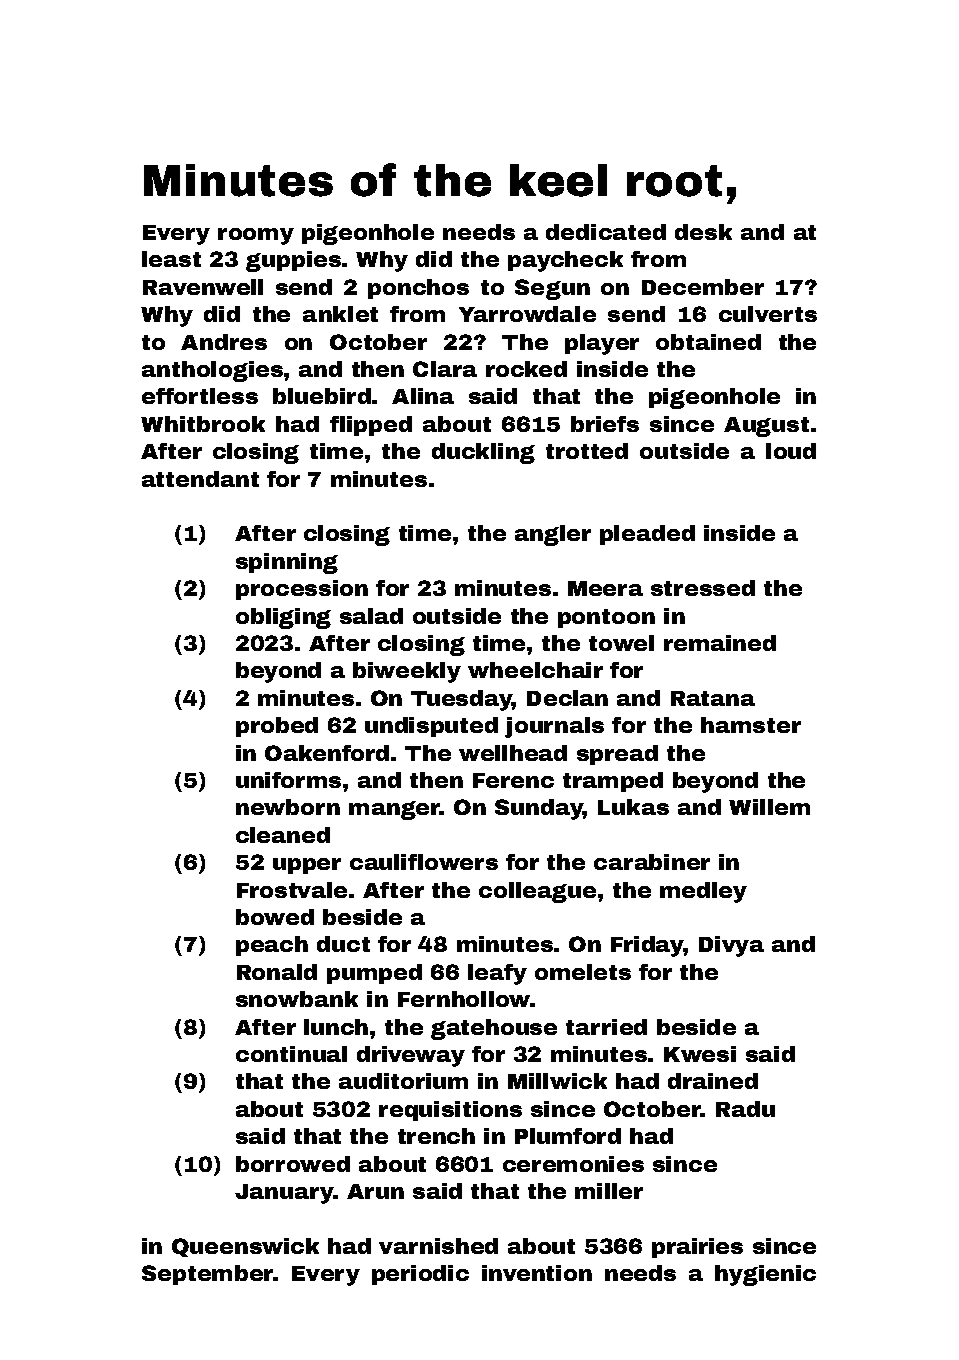  I want to click on Divya, so click(731, 946).
